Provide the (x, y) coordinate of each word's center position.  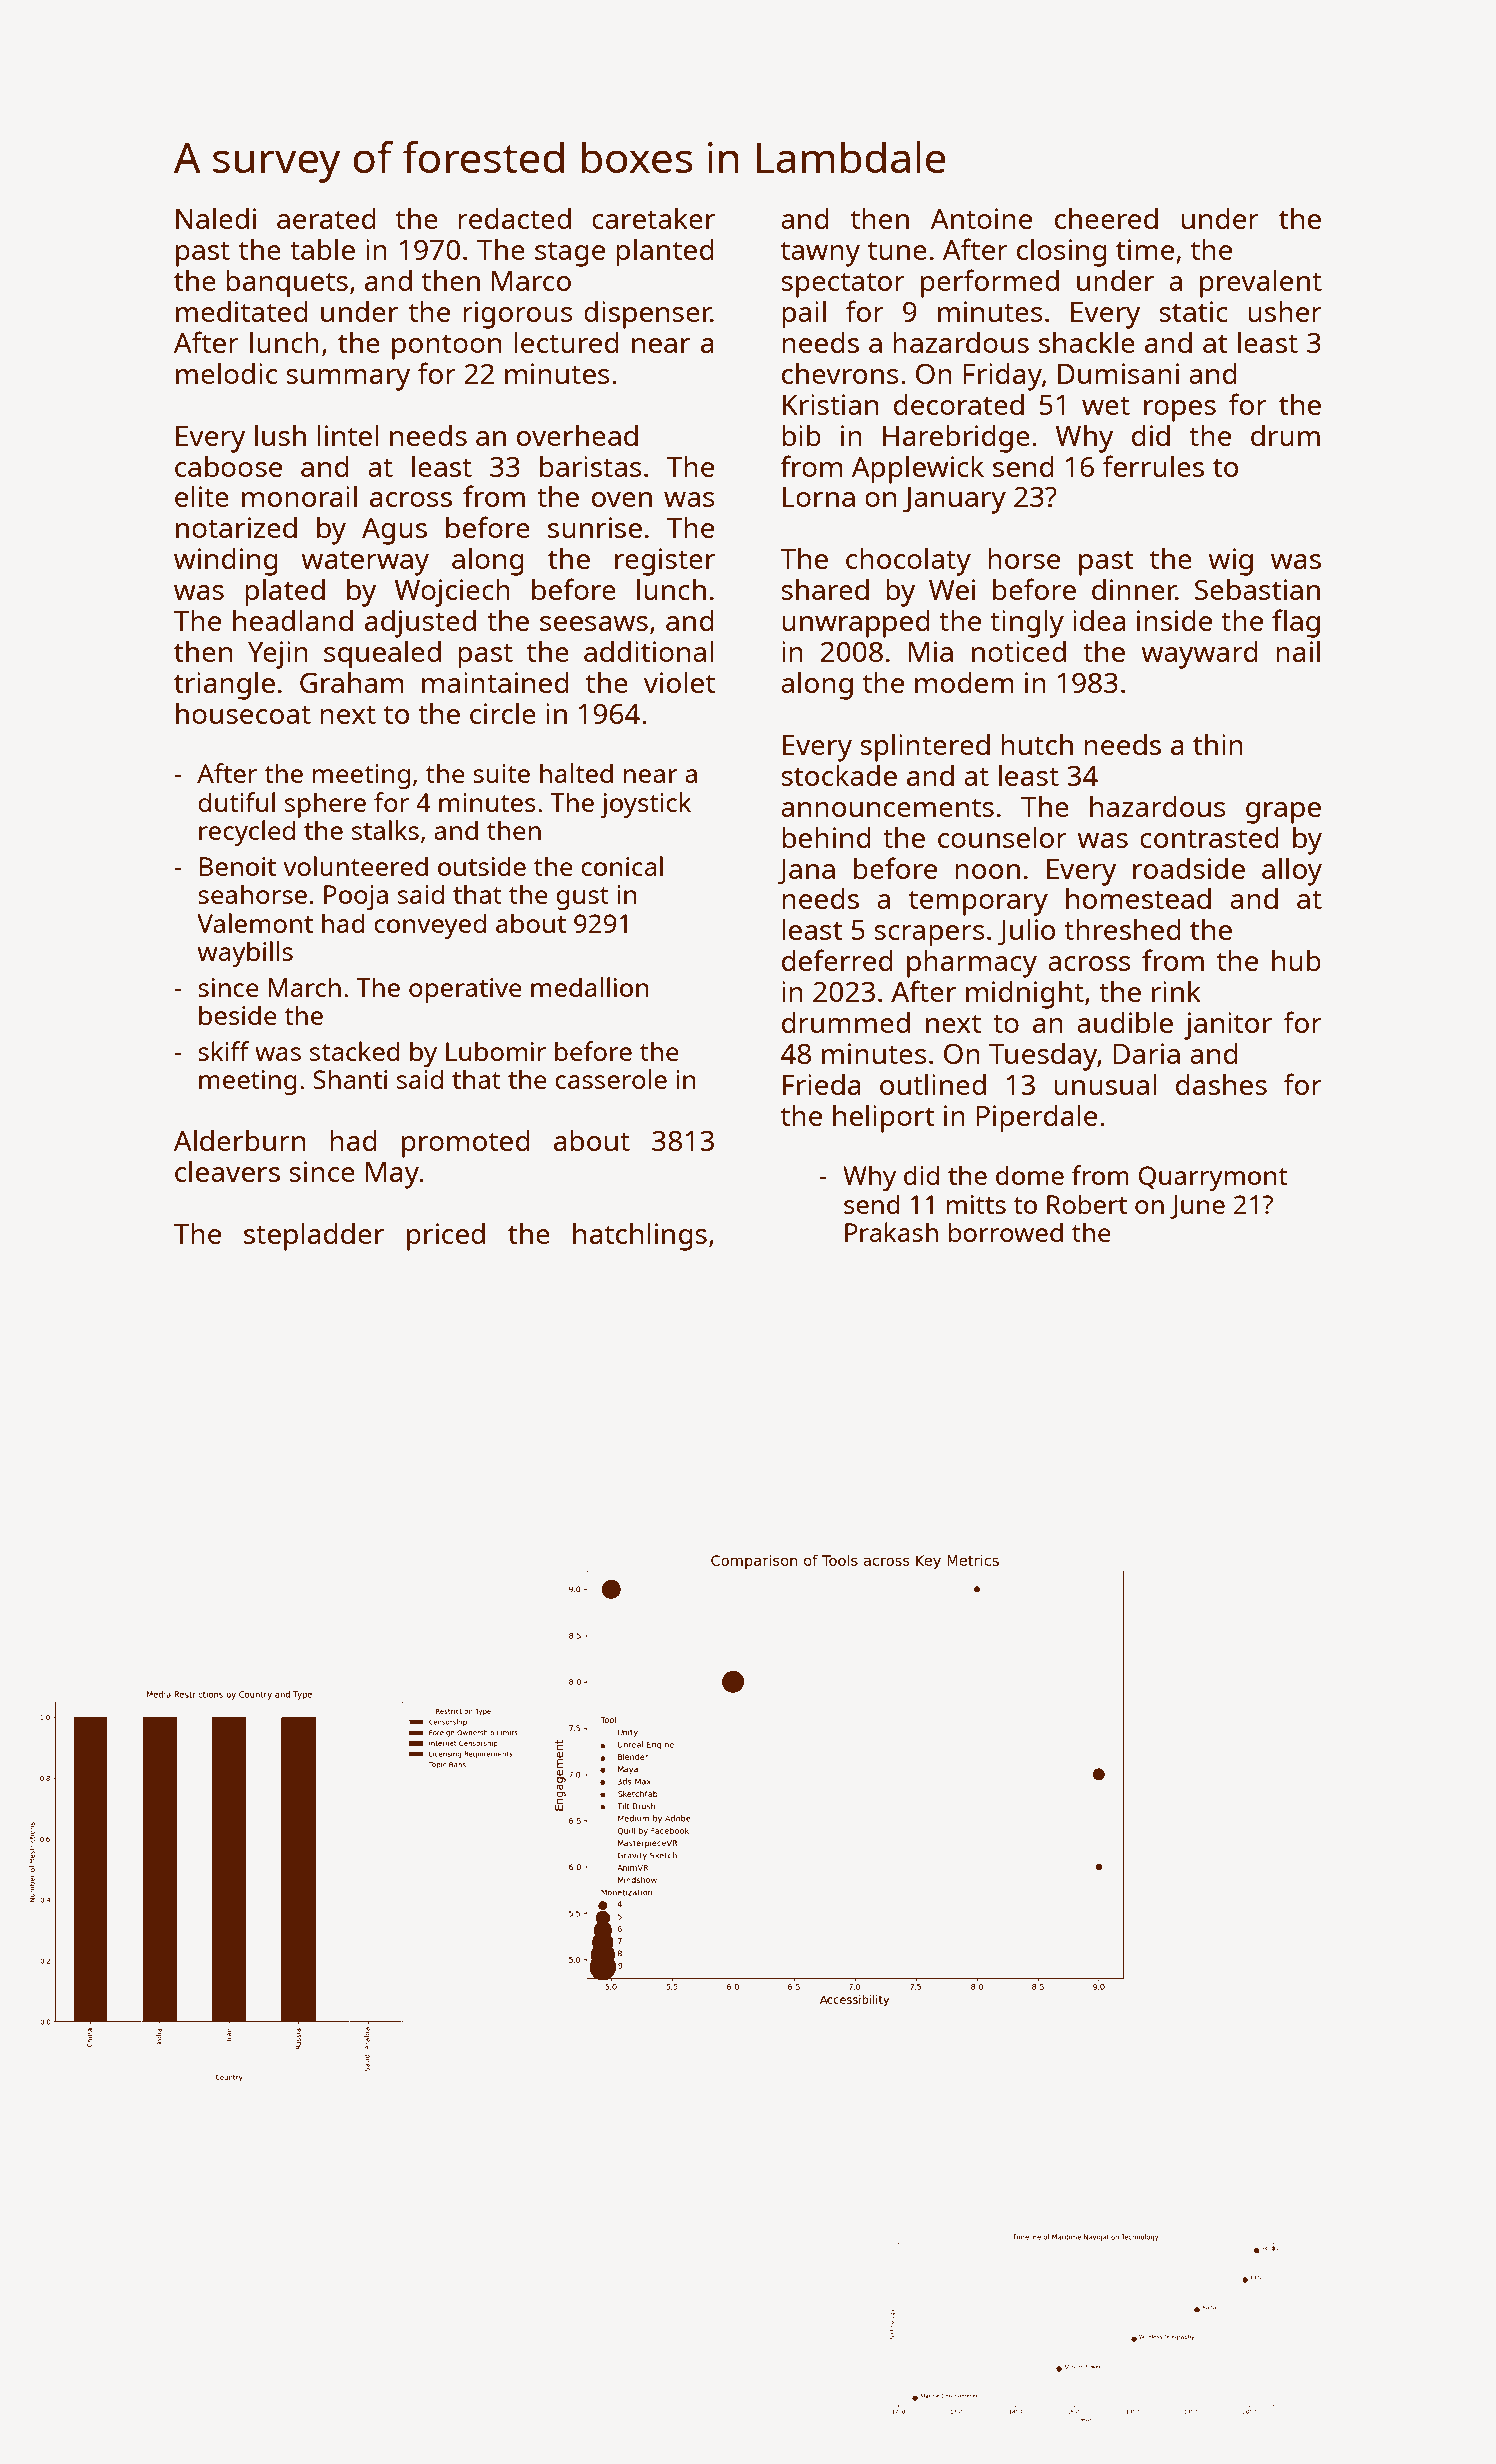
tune (897, 250)
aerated (326, 218)
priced (446, 1237)
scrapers (929, 936)
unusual (1105, 1084)
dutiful (236, 802)
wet (1106, 405)
